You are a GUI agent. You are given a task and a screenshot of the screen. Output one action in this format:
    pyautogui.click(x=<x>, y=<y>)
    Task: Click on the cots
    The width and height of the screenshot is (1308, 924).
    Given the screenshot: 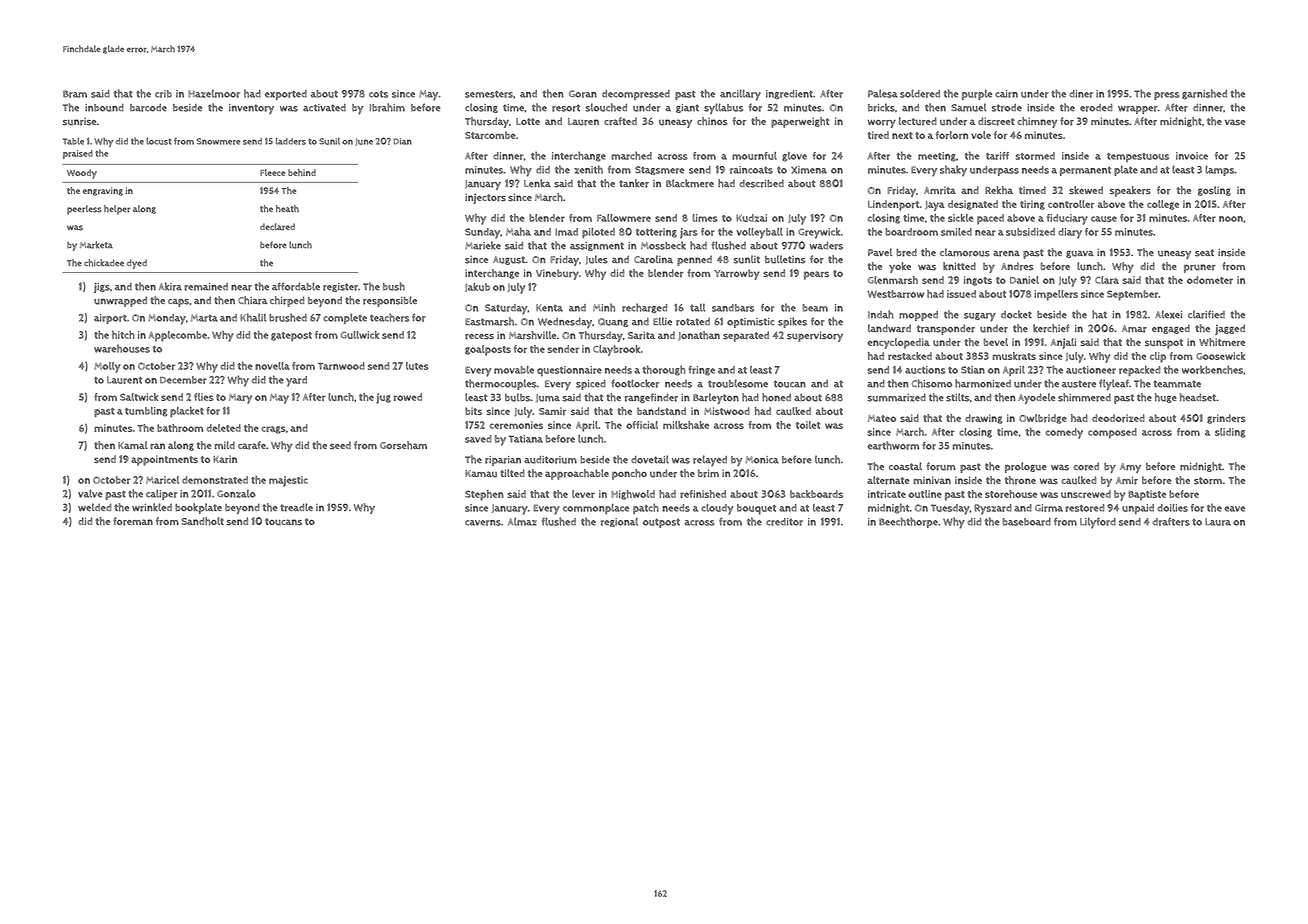 What is the action you would take?
    pyautogui.click(x=378, y=94)
